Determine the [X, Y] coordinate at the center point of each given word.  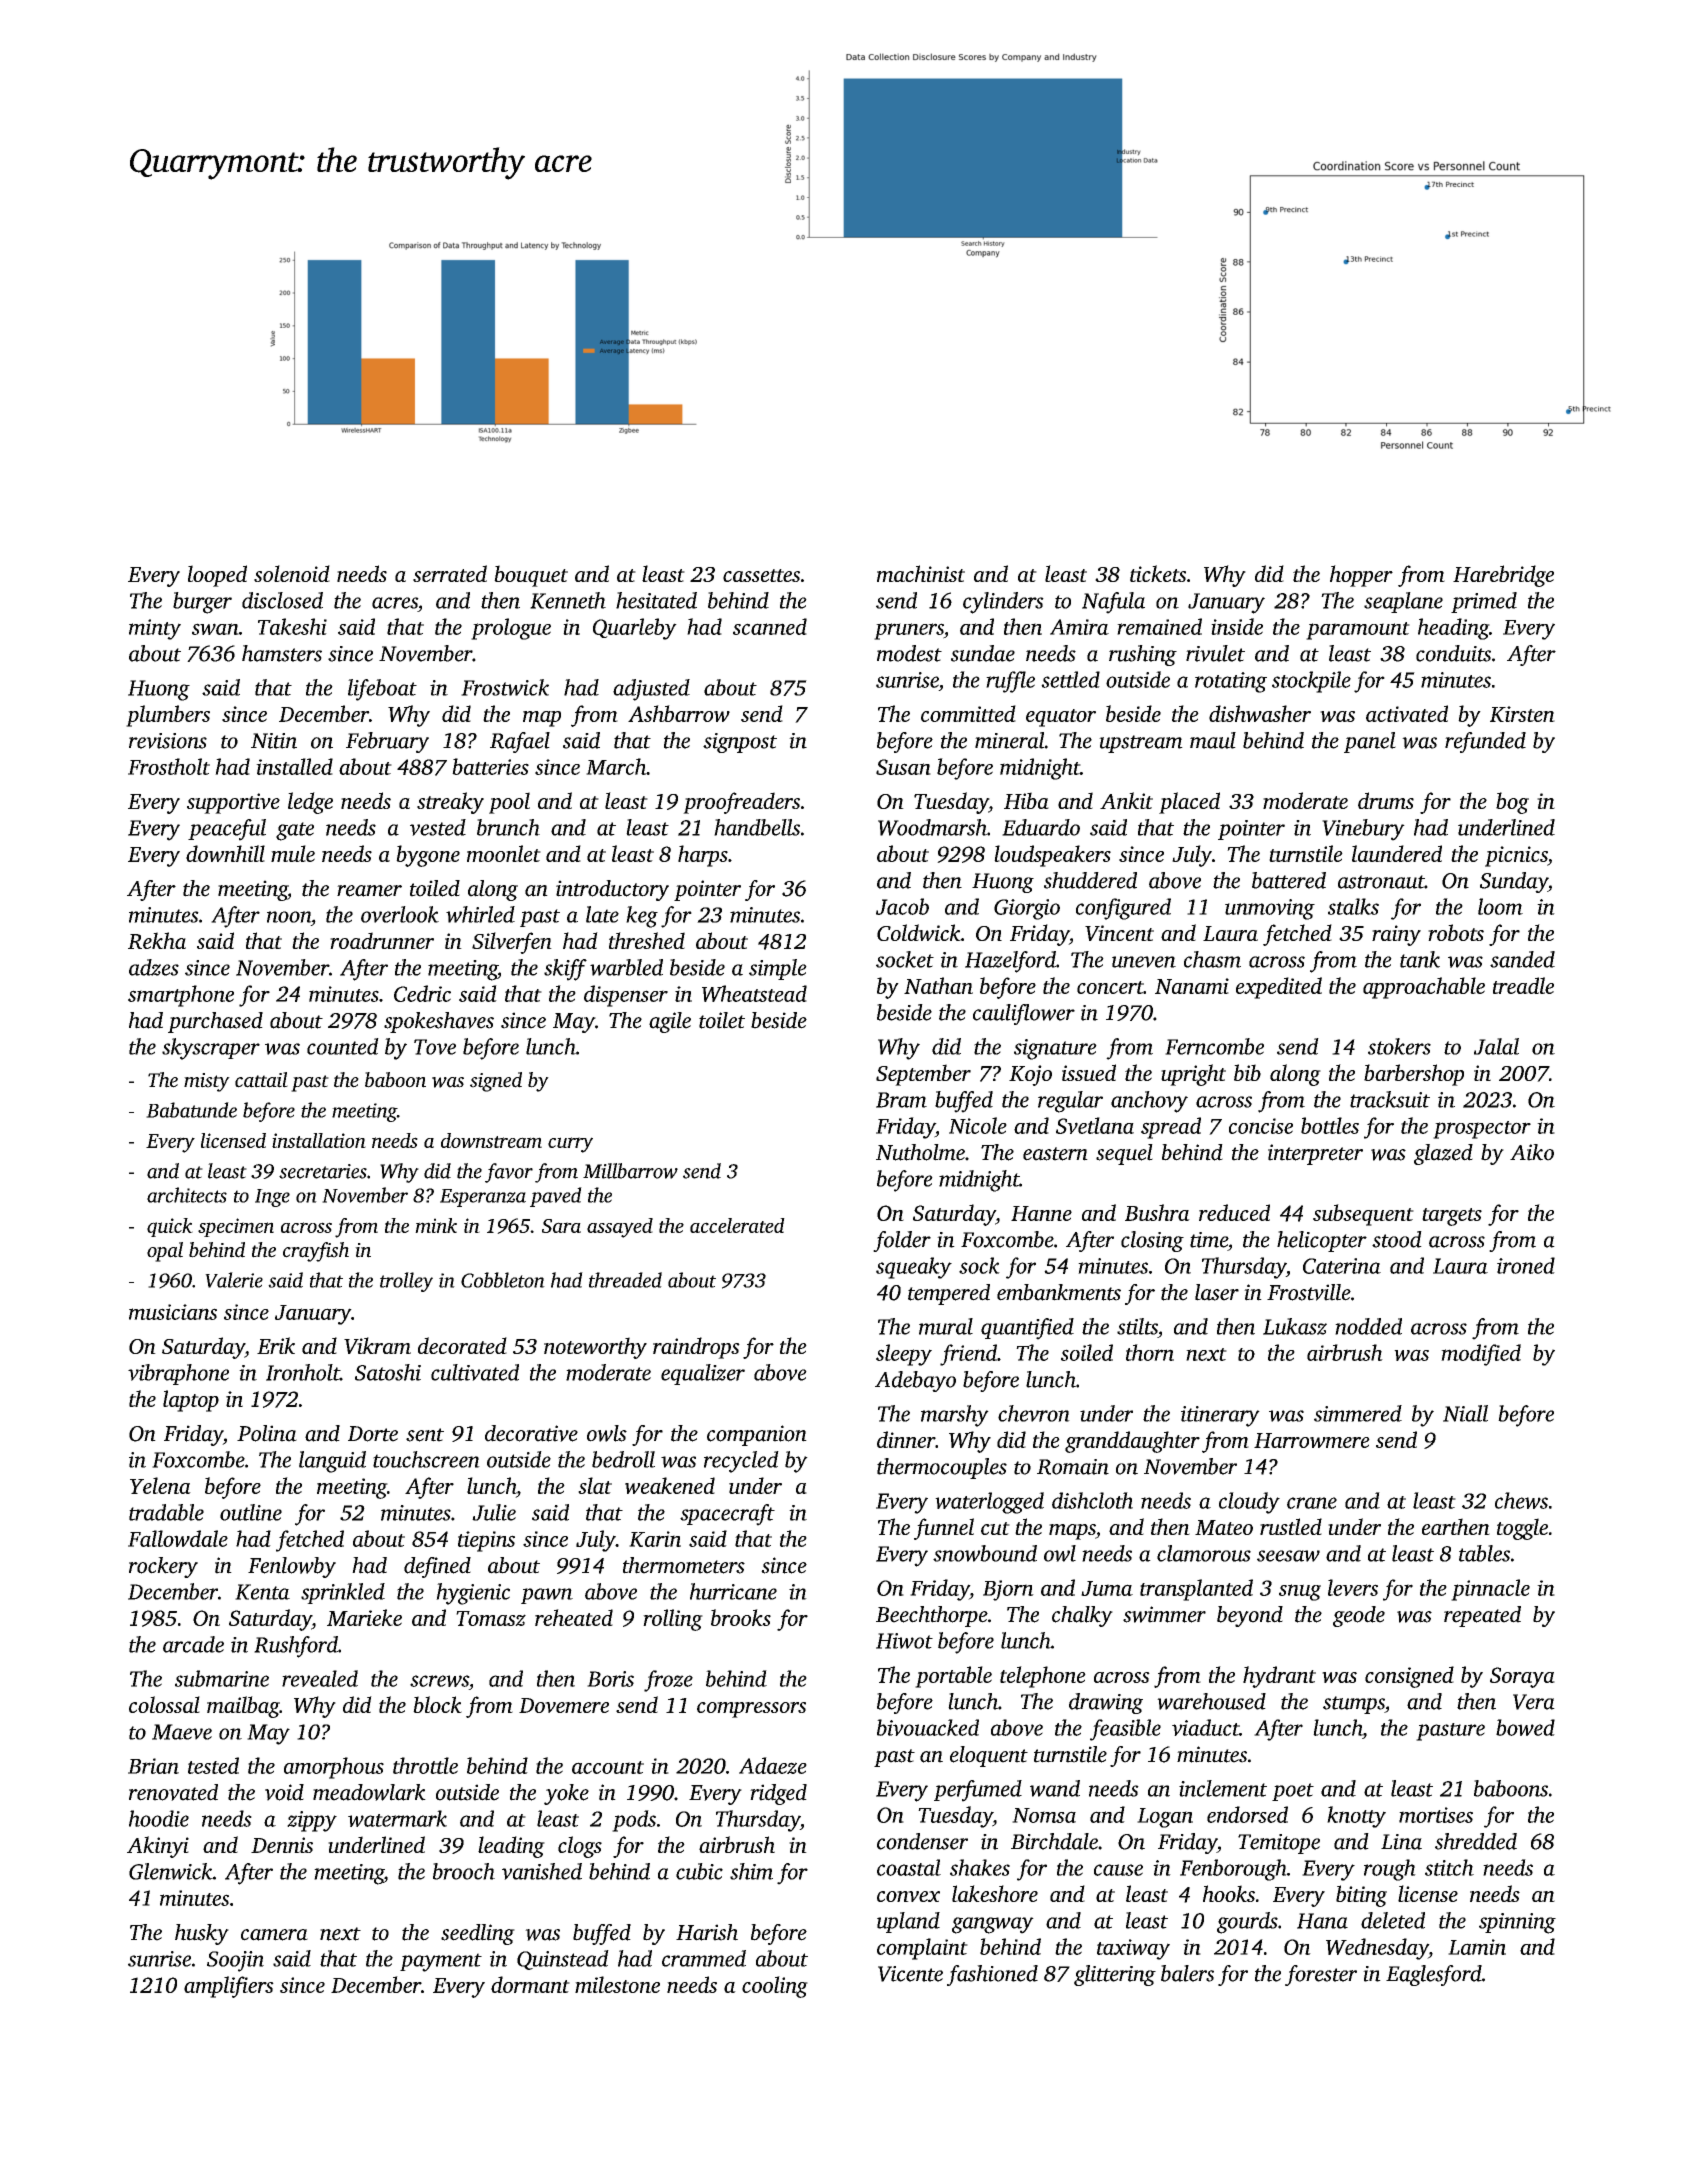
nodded [1368, 1326]
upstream [1141, 744]
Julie [494, 1512]
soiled [1087, 1352]
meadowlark [369, 1792]
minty [155, 629]
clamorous [1204, 1553]
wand [1055, 1788]
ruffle [1010, 682]
